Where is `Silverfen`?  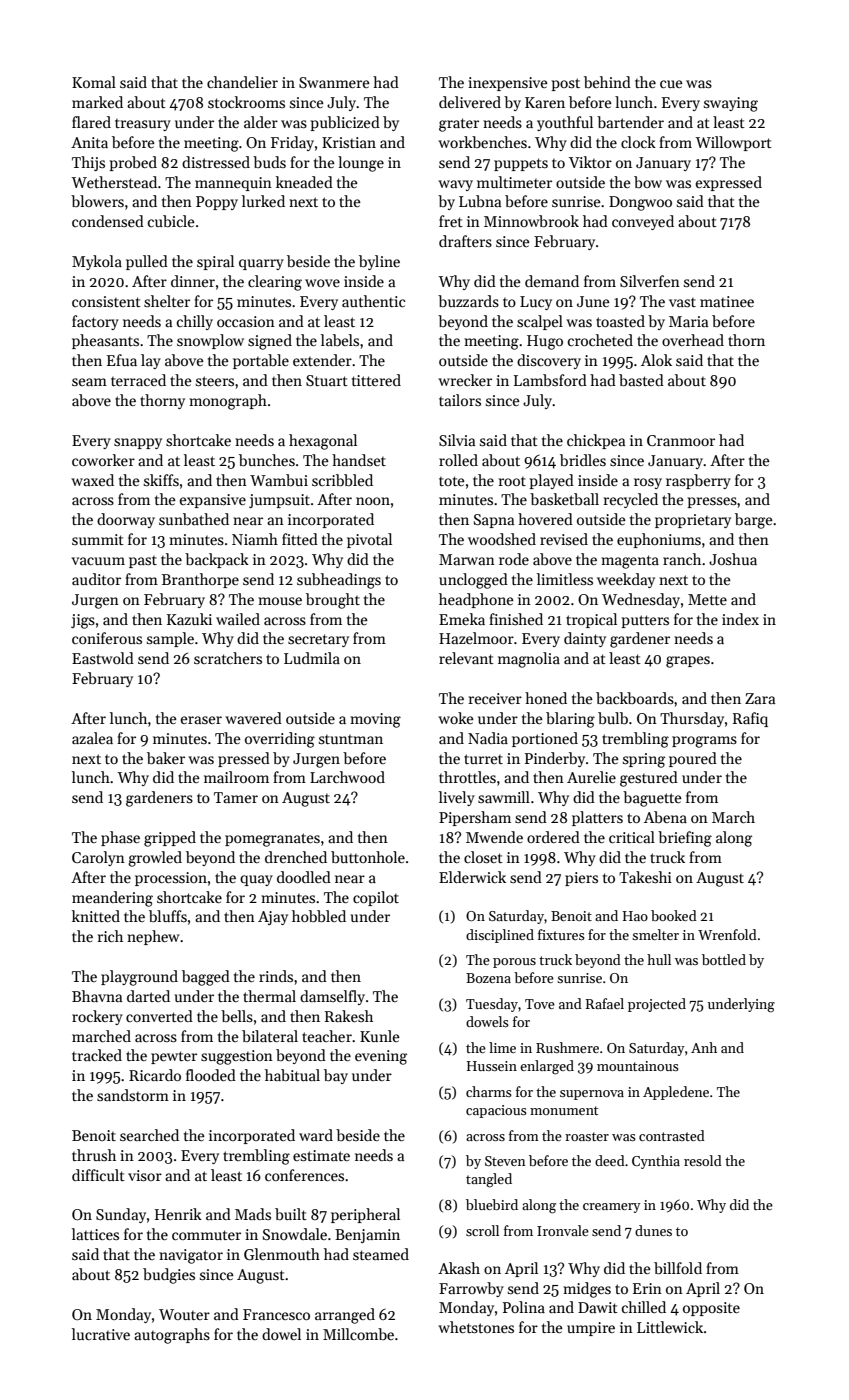
Silverfen is located at coordinates (650, 281).
